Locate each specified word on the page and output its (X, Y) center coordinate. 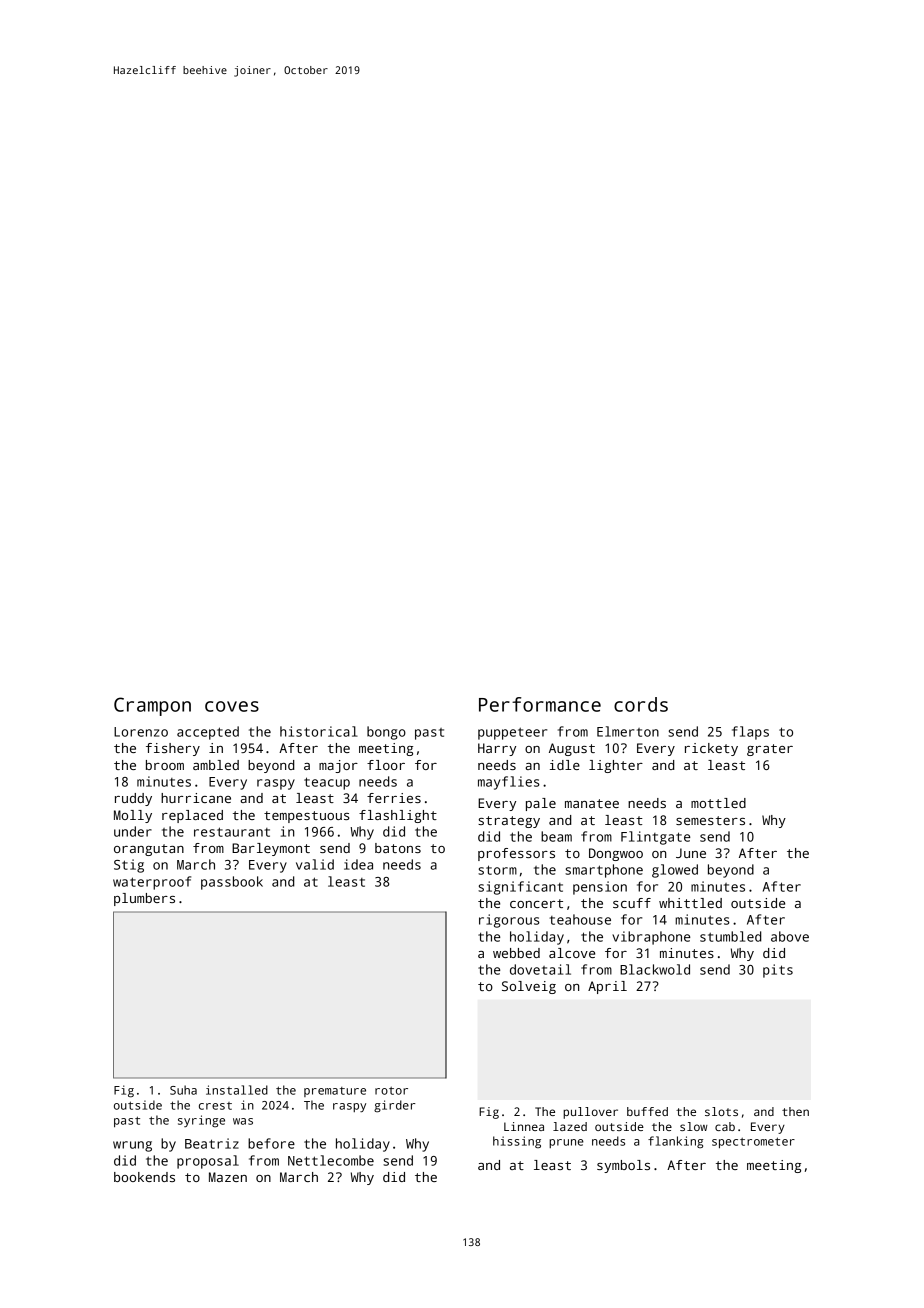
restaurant (232, 832)
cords (641, 704)
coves (232, 706)
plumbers (144, 899)
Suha (183, 1090)
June (691, 853)
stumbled (730, 936)
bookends (144, 1177)
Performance (540, 704)
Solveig (529, 987)
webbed (516, 953)
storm (497, 870)
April (607, 987)
